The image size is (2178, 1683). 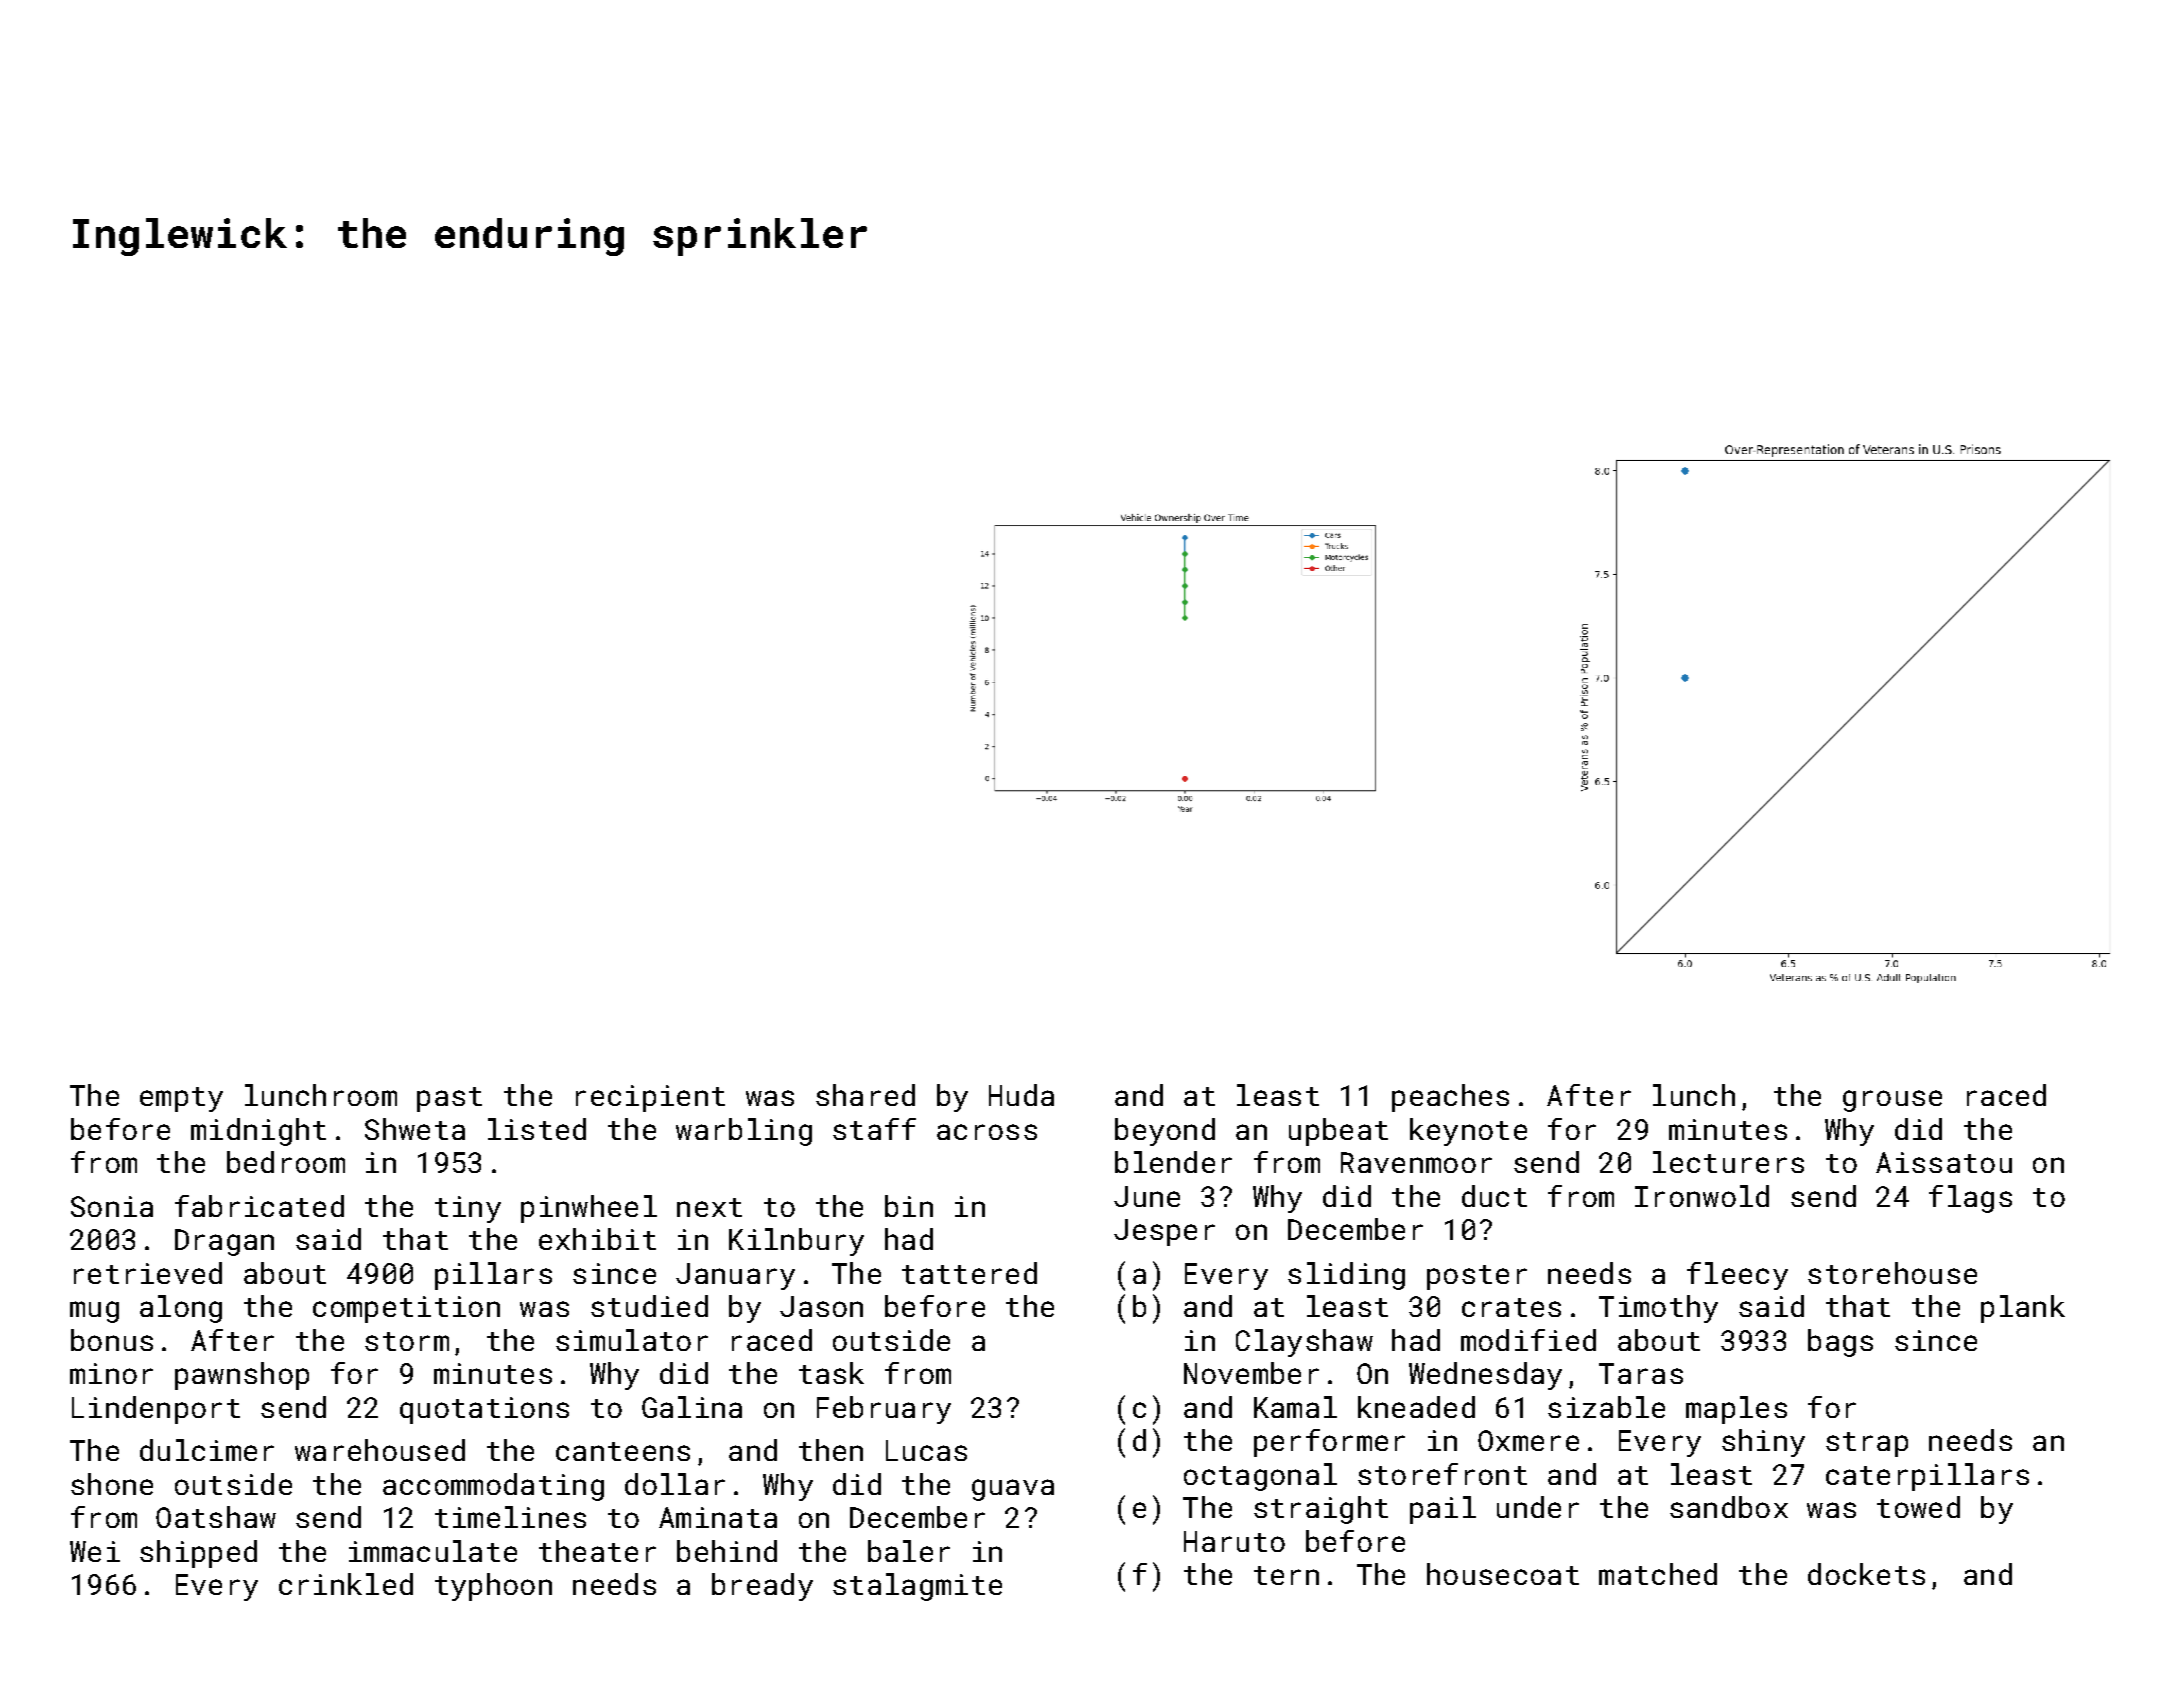 I want to click on maples, so click(x=1736, y=1410).
